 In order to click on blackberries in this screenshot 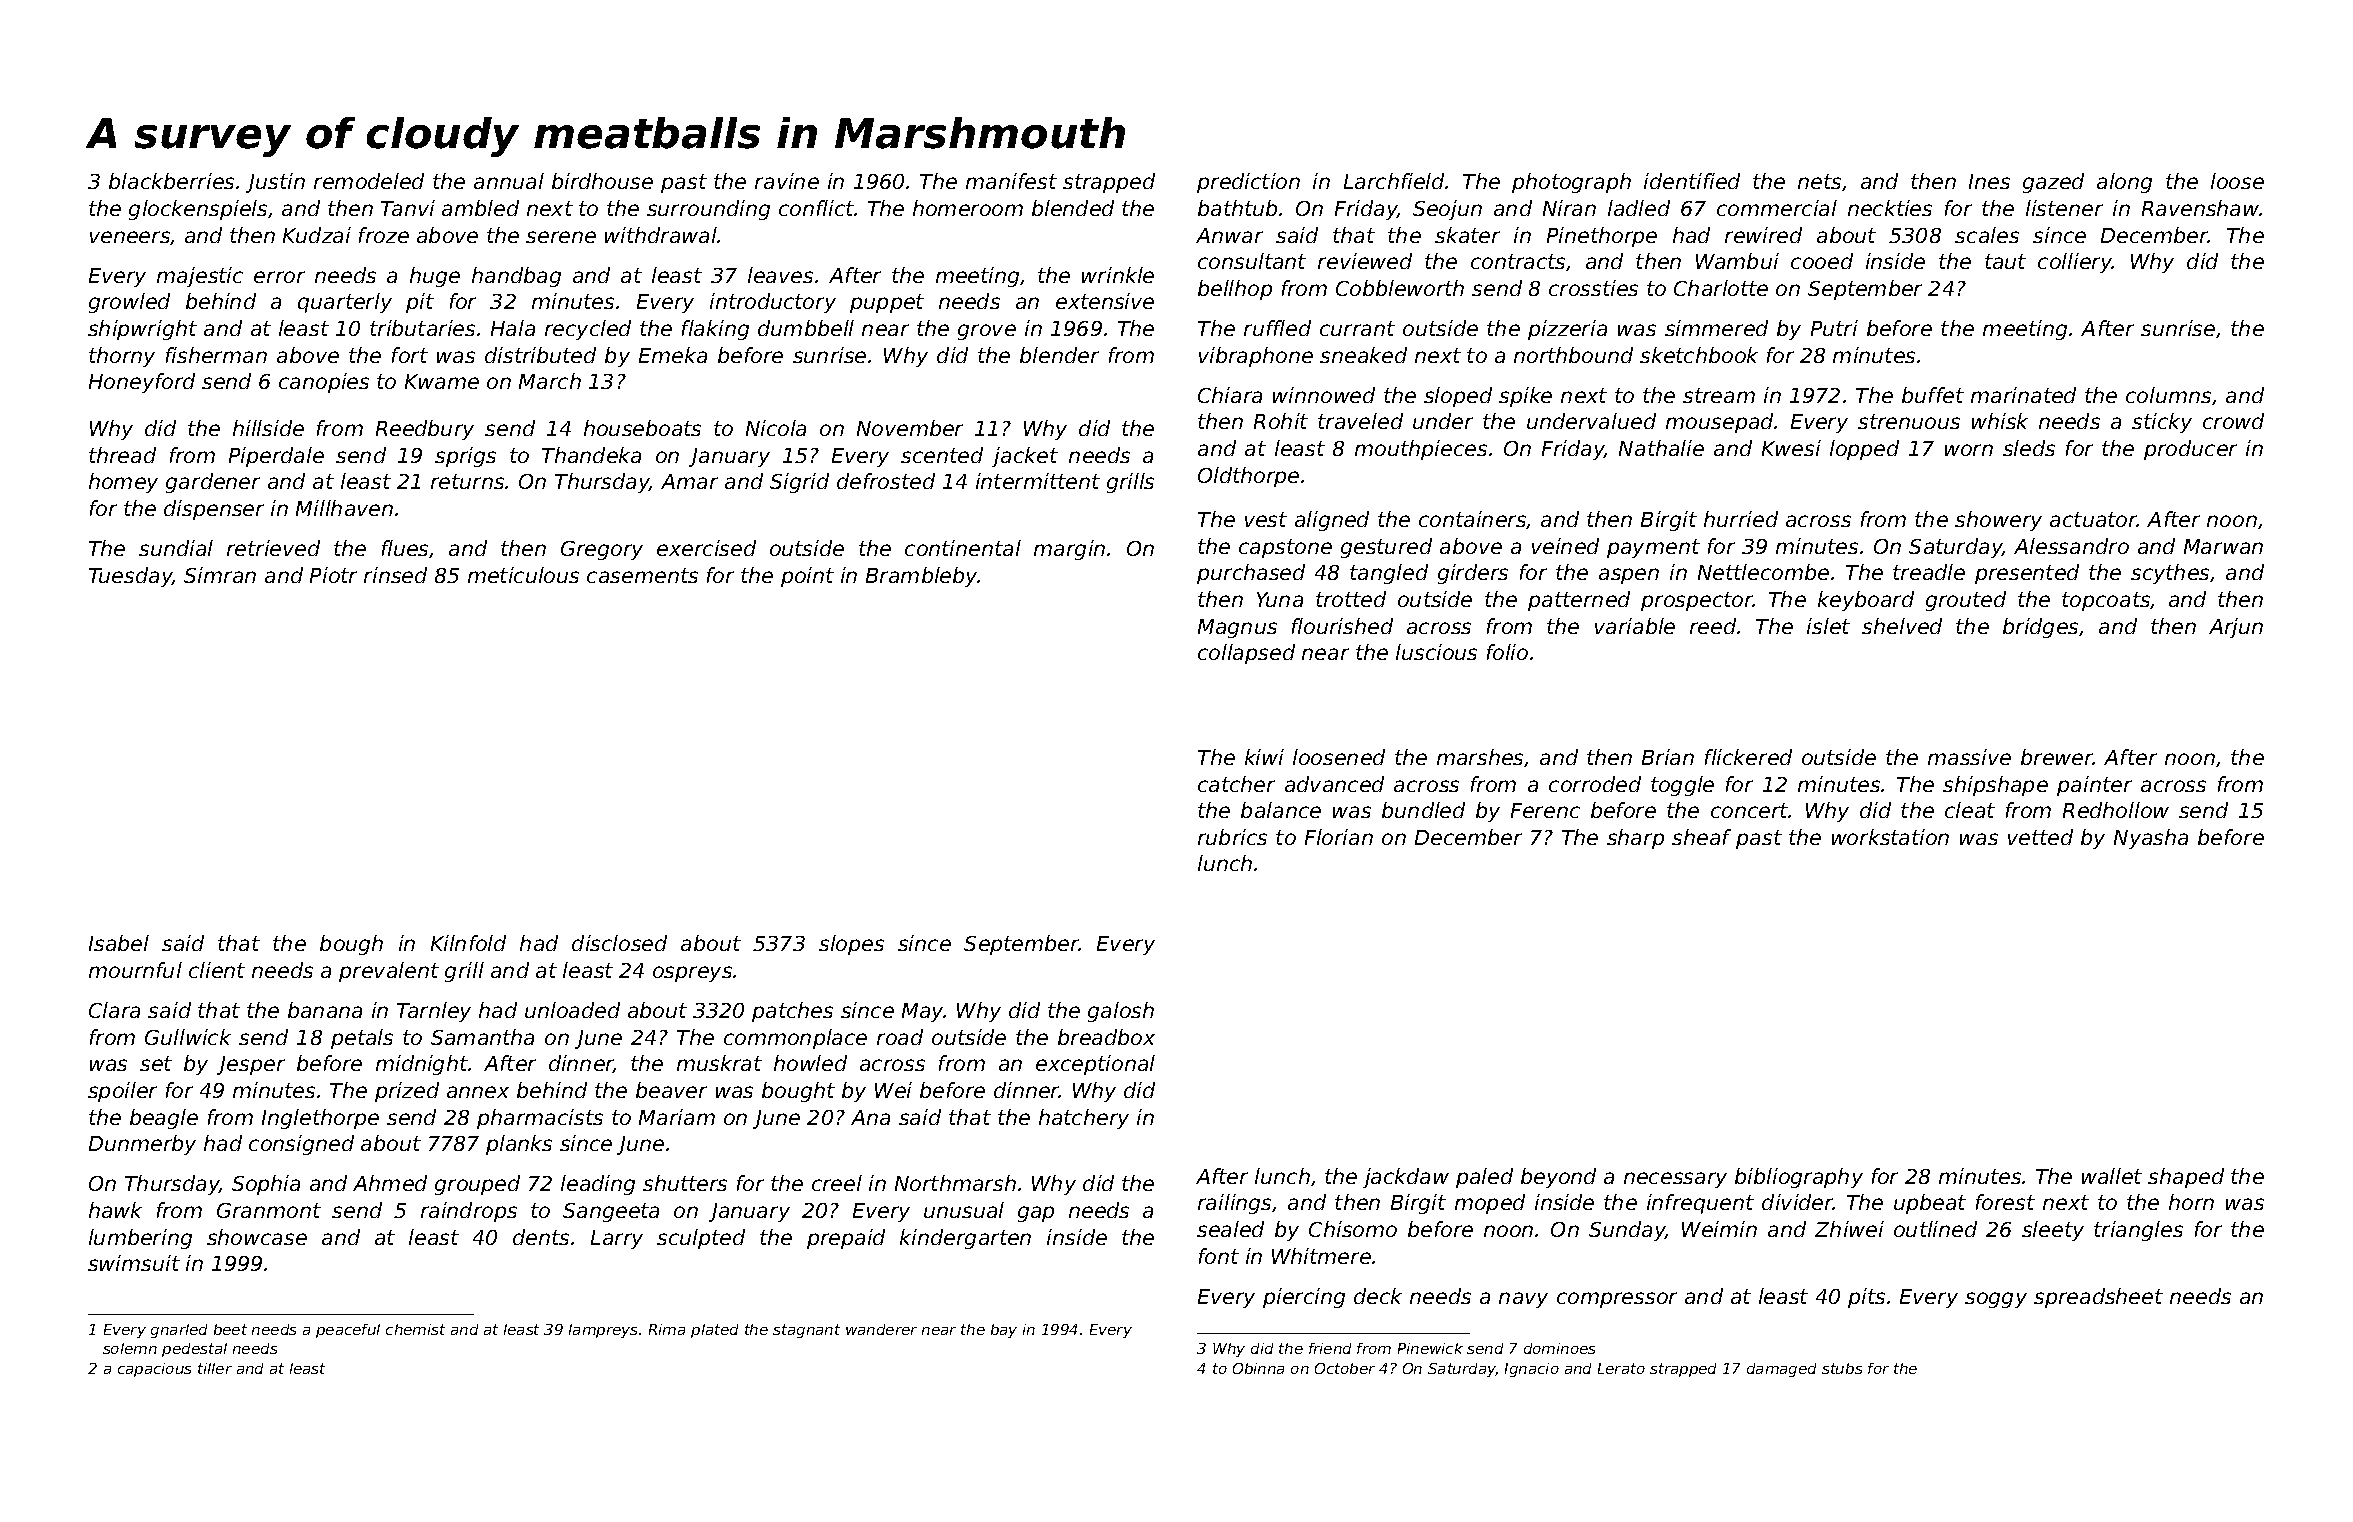, I will do `click(171, 181)`.
